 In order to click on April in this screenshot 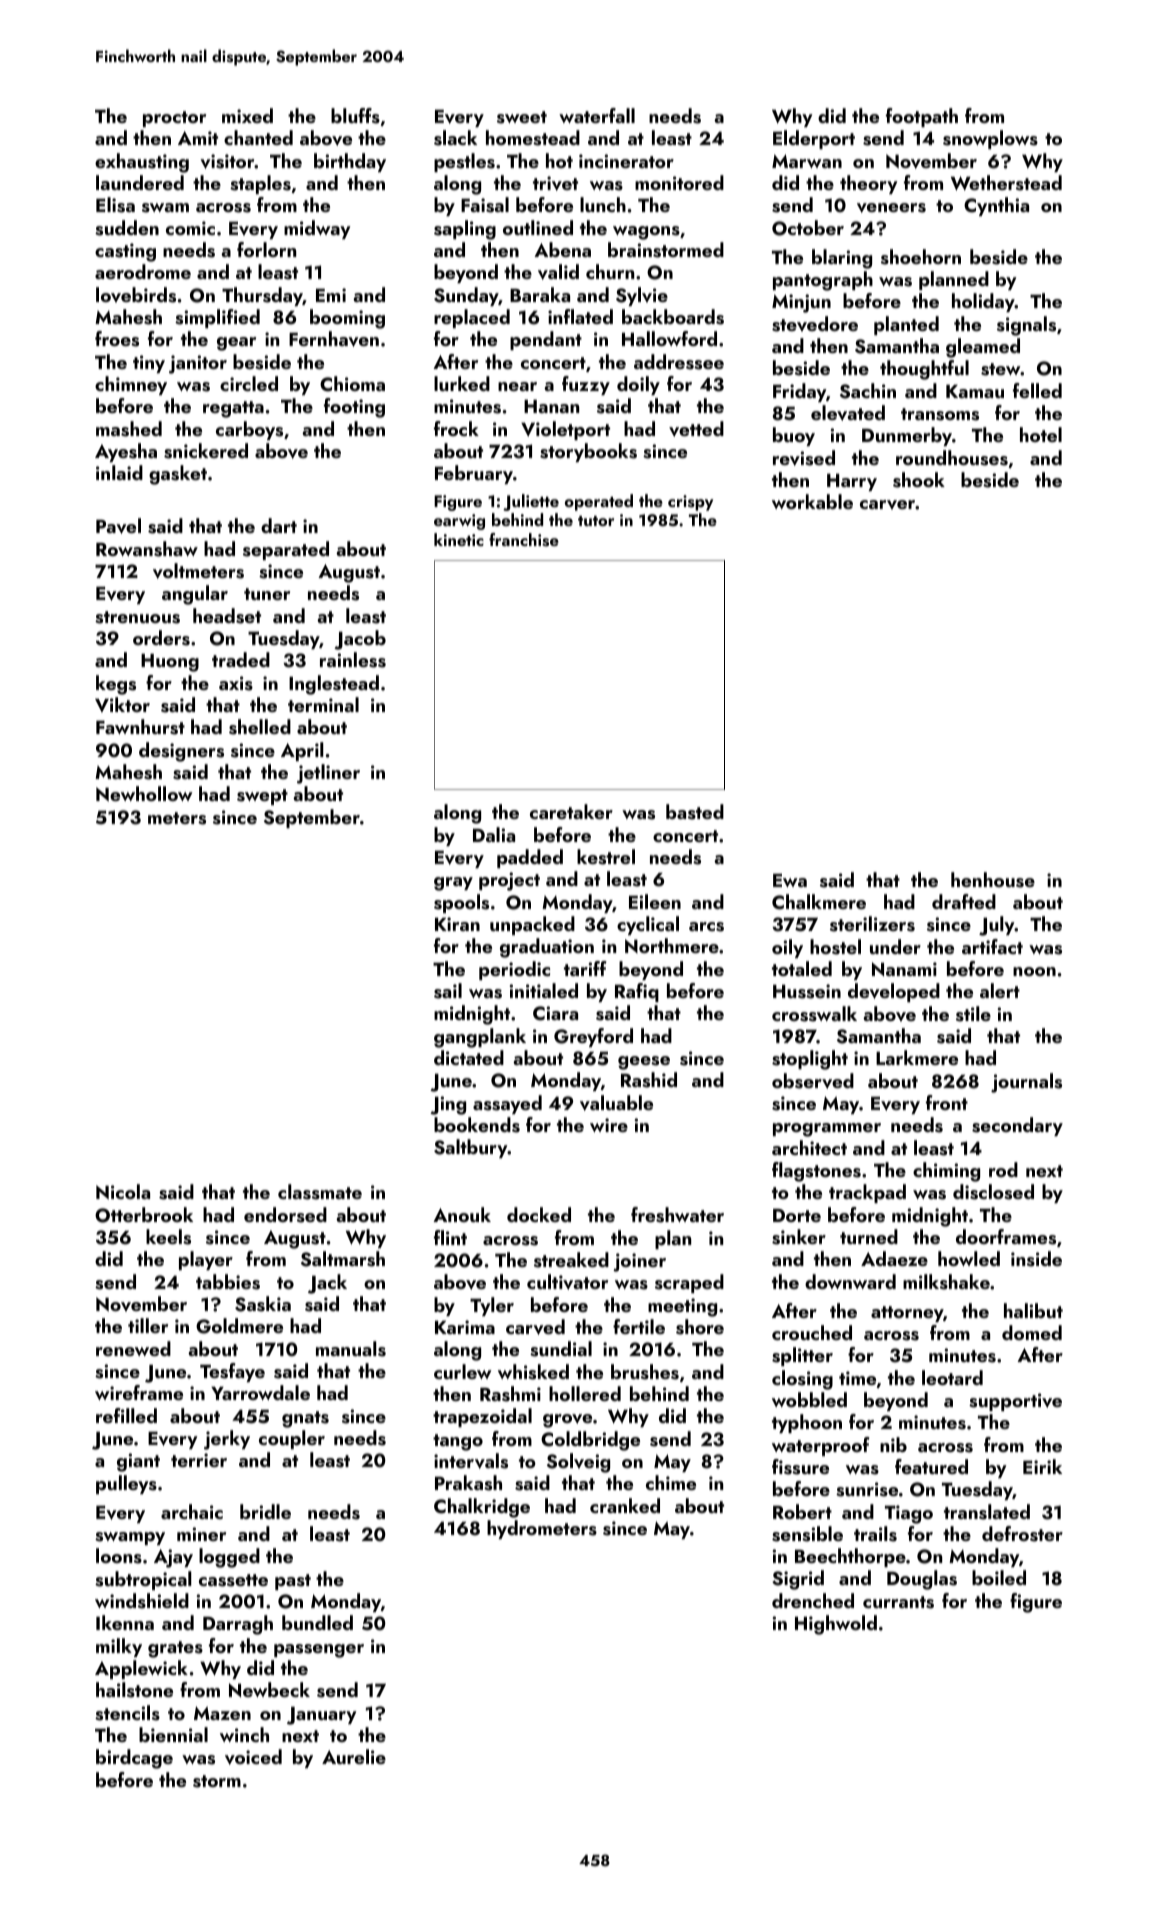, I will do `click(302, 751)`.
